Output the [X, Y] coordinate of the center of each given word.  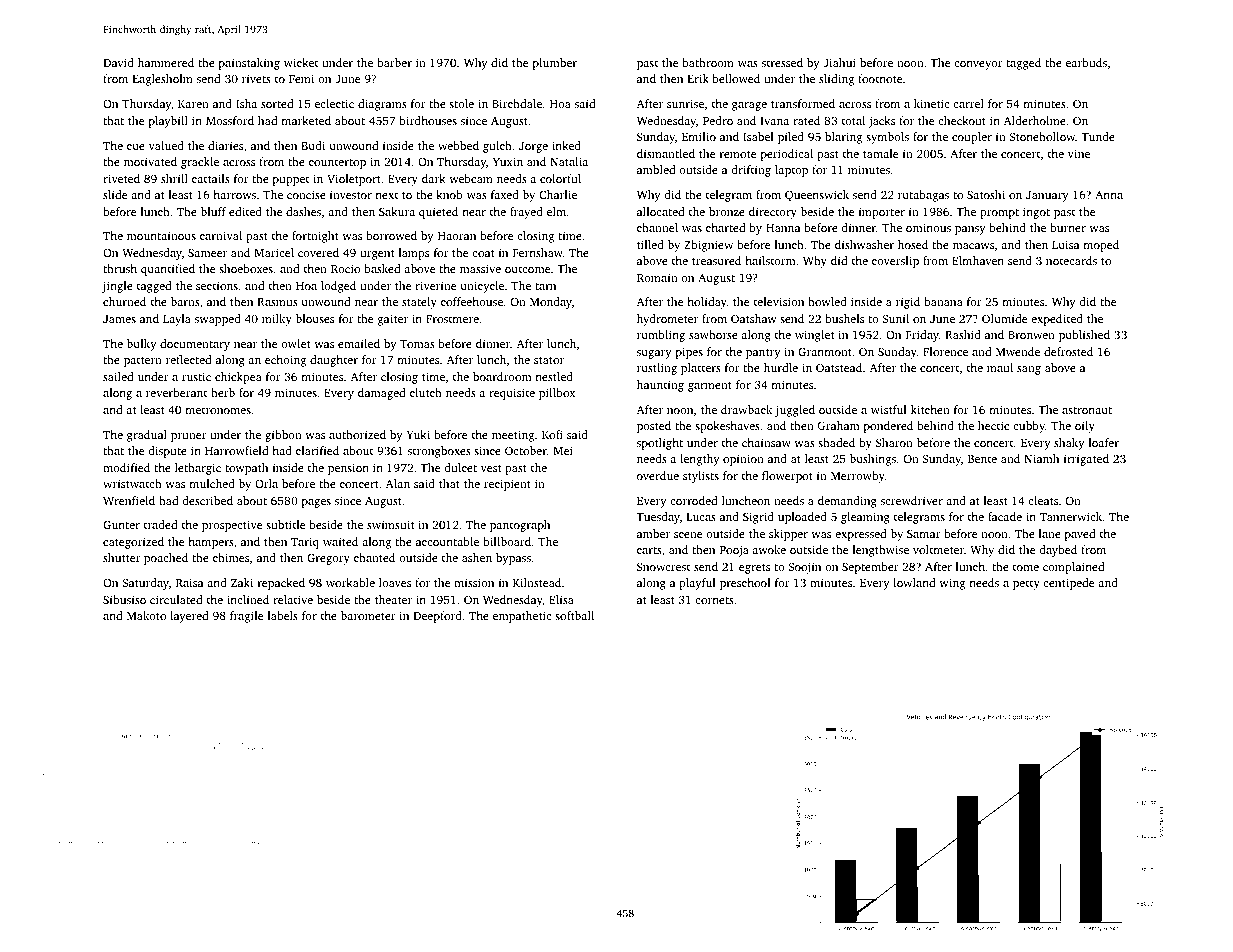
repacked [281, 584]
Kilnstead [537, 582]
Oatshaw [754, 318]
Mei [563, 450]
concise [306, 194]
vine [1079, 153]
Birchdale [517, 103]
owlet [296, 343]
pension [348, 469]
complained [1073, 568]
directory [773, 213]
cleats [1043, 500]
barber [394, 62]
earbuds [1086, 62]
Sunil [895, 318]
